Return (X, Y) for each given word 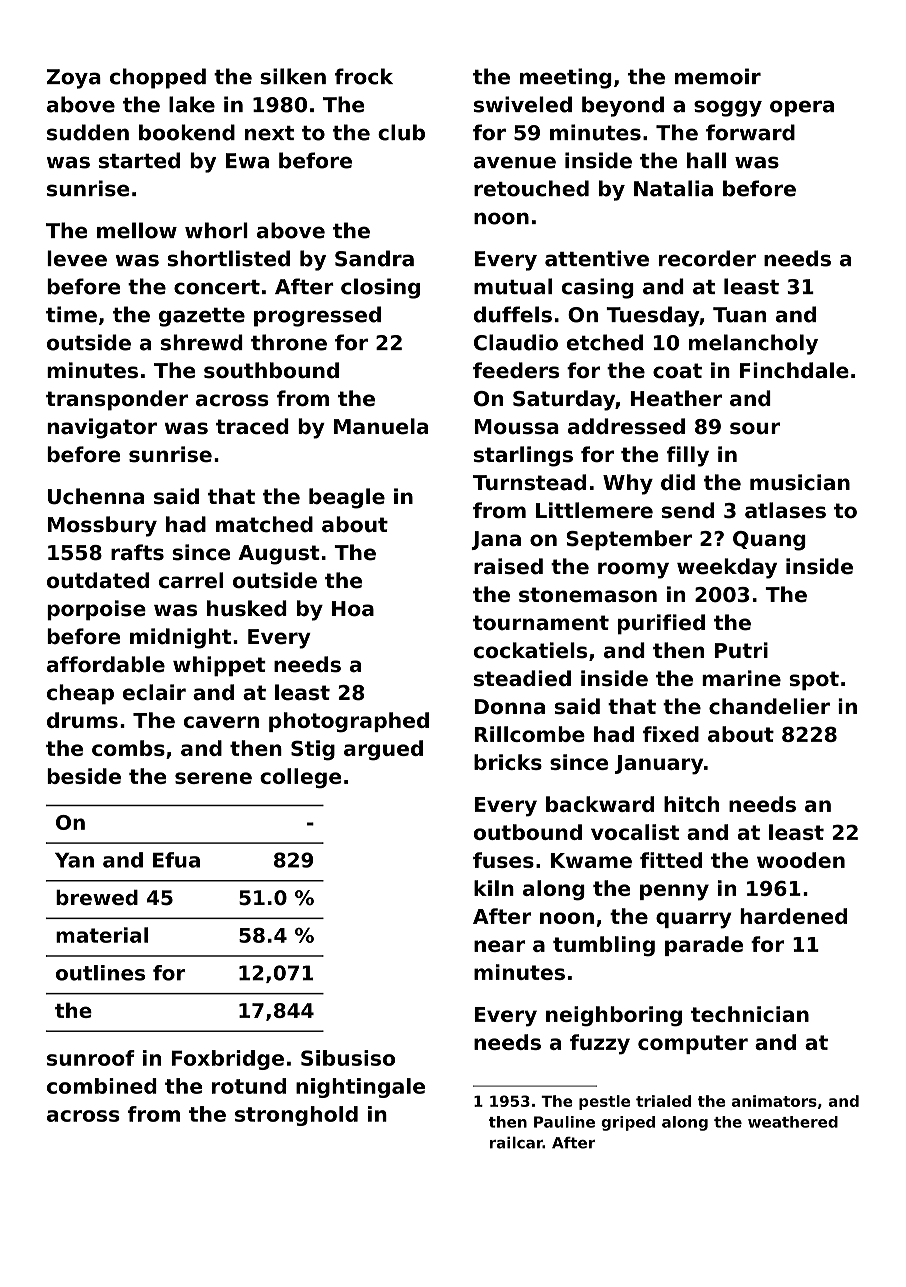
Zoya (74, 79)
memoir (718, 76)
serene (213, 778)
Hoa (353, 609)
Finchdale (794, 370)
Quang (769, 541)
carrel (191, 580)
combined (102, 1086)
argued (383, 750)
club (401, 132)
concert (217, 287)
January (659, 765)
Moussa (516, 427)
